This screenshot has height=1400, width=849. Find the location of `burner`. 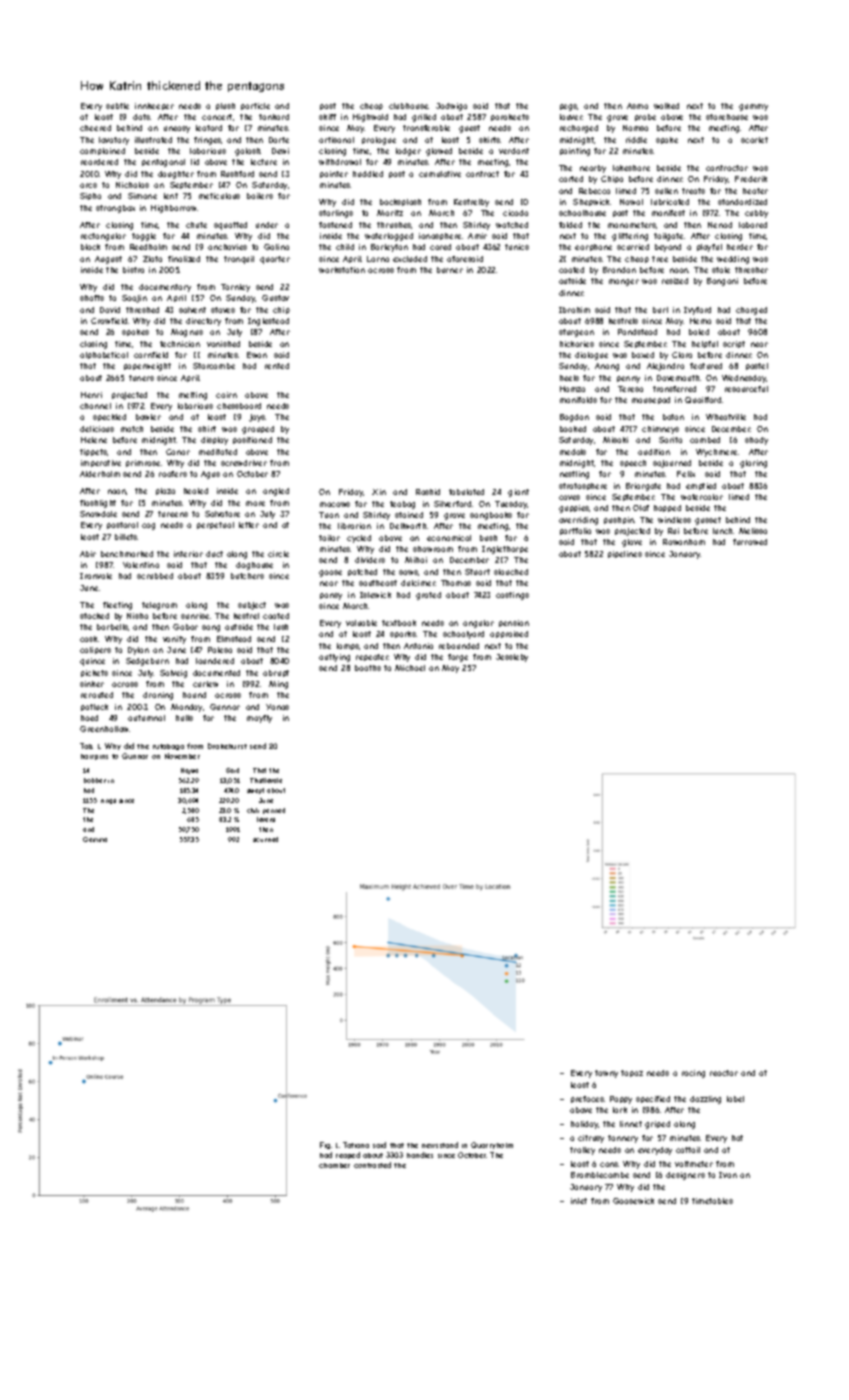

burner is located at coordinates (450, 270).
